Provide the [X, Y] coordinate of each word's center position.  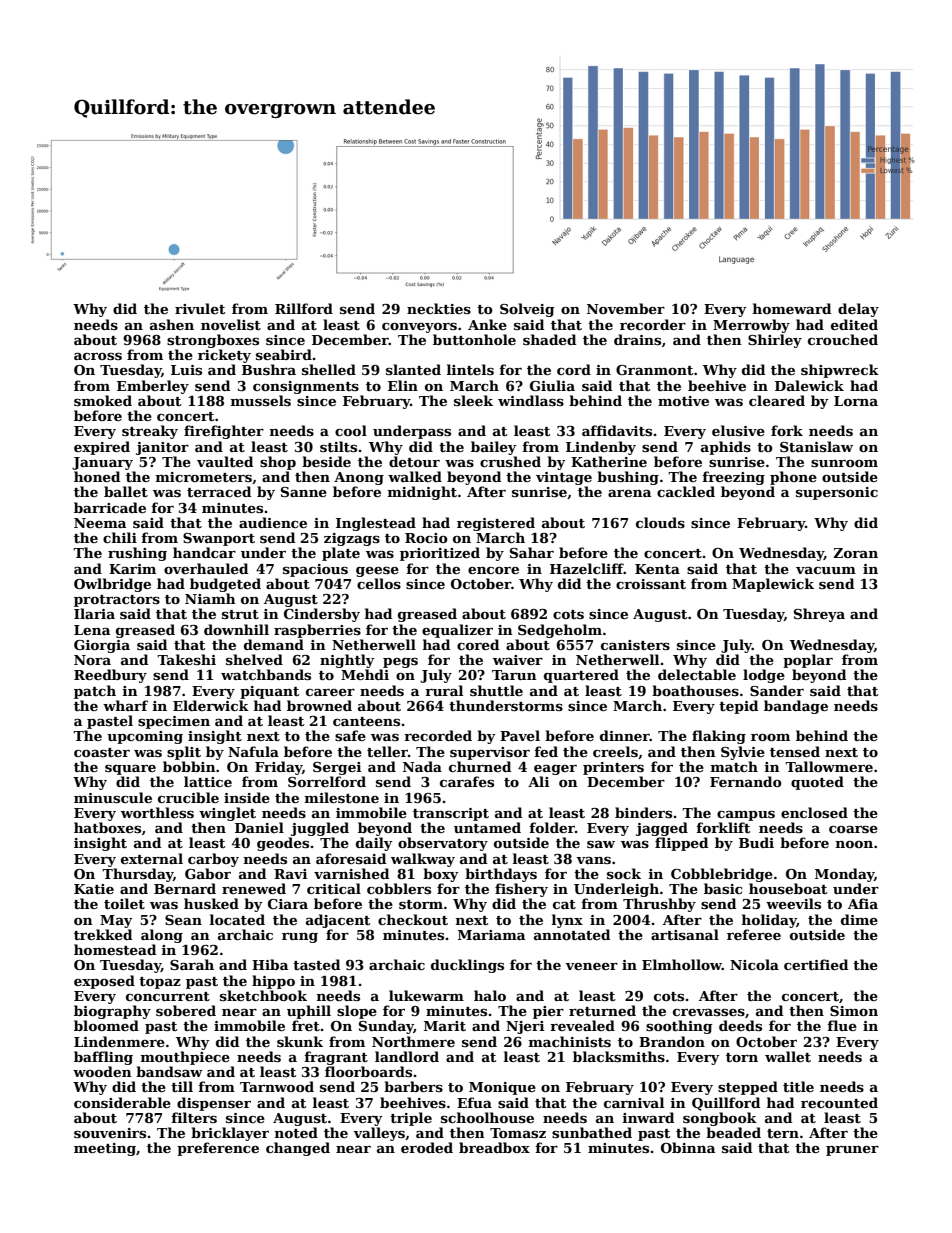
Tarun [514, 675]
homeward [792, 308]
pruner [852, 1151]
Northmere [413, 1041]
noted [296, 1132]
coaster [102, 752]
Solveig [527, 310]
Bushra [269, 369]
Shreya [819, 615]
